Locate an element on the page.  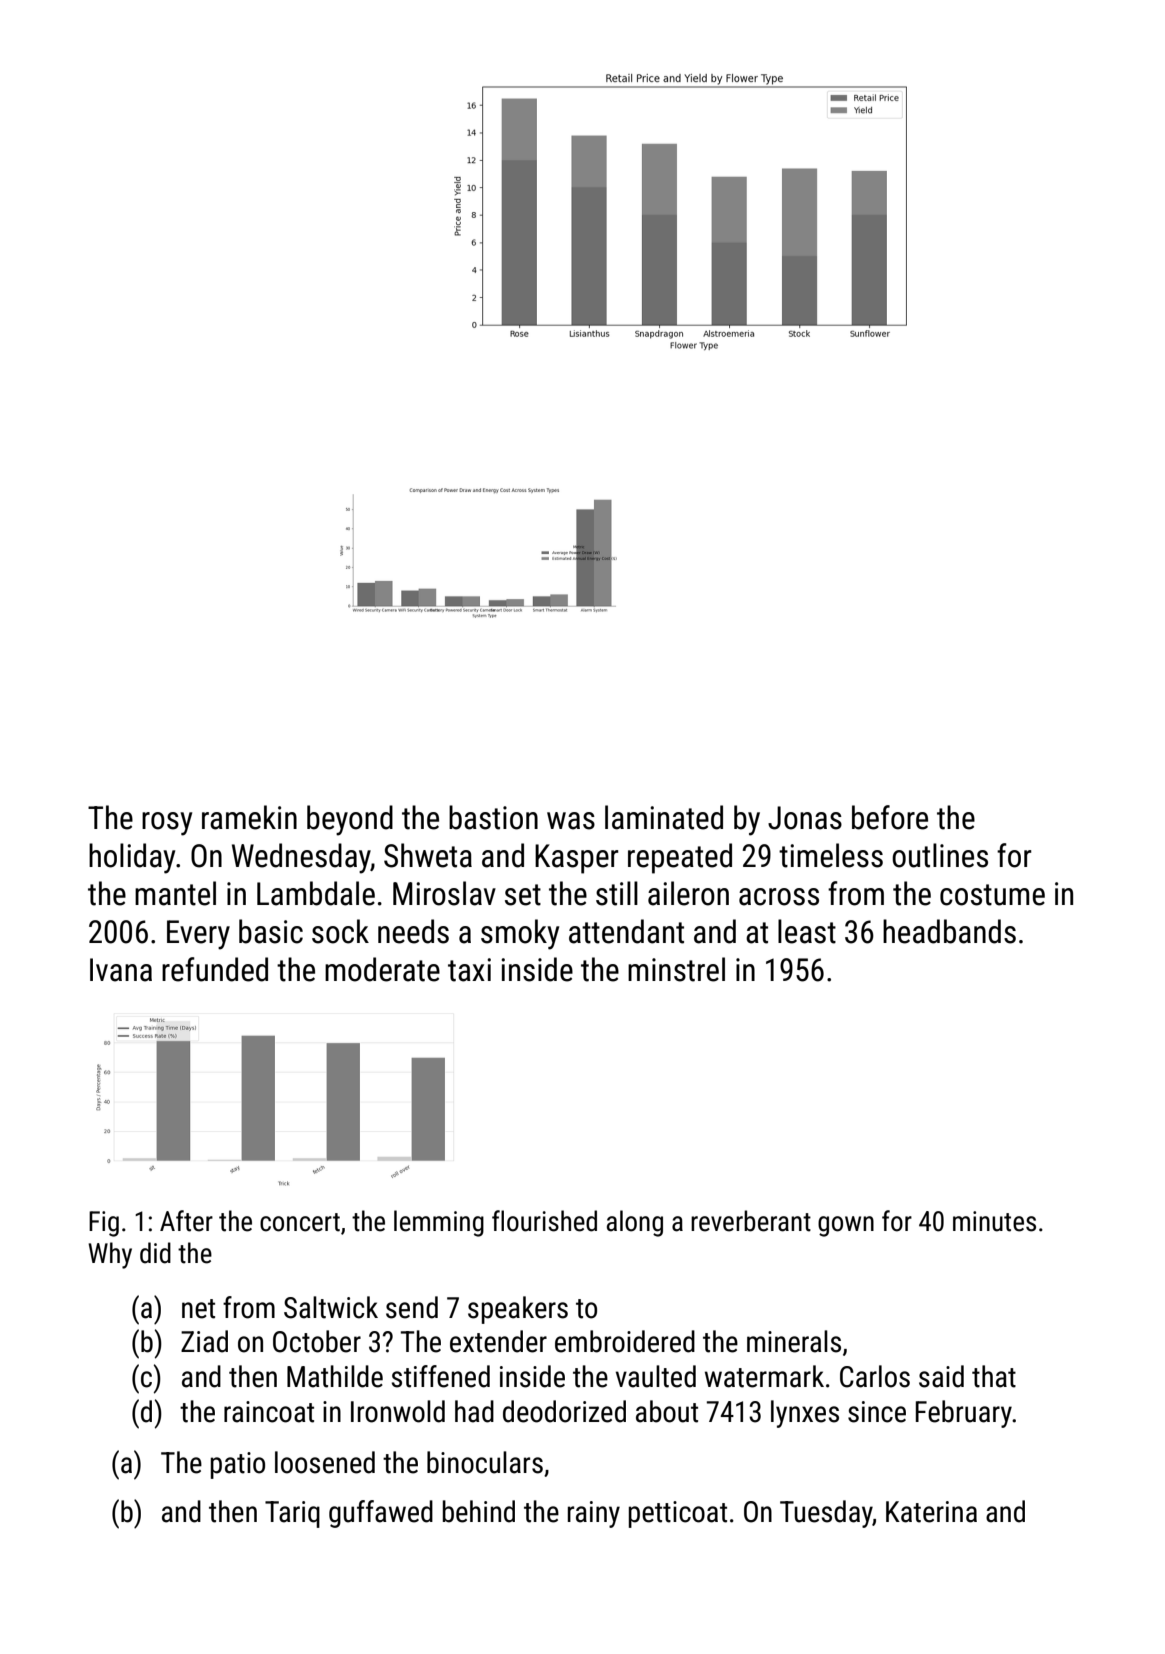
before is located at coordinates (890, 817).
